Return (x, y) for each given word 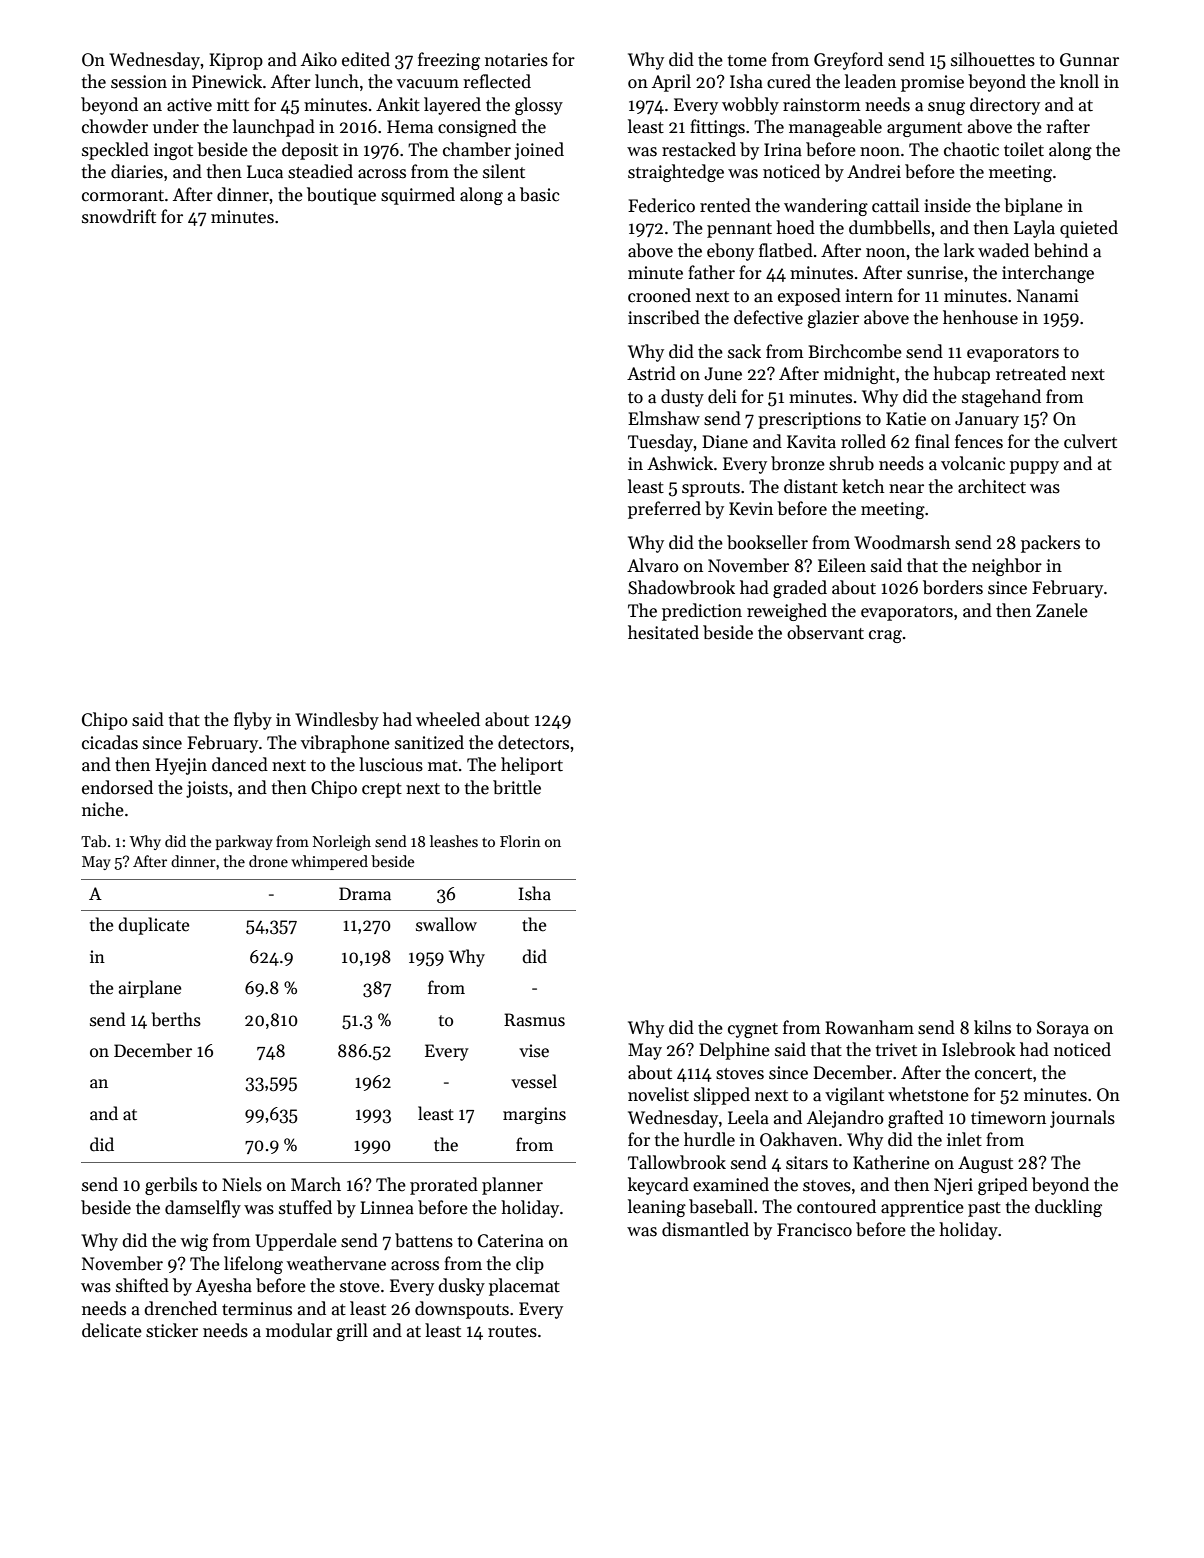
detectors (533, 742)
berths (176, 1019)
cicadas (110, 742)
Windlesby (337, 721)
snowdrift (119, 216)
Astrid (651, 373)
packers (1050, 544)
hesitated (663, 632)
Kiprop (236, 61)
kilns (992, 1027)
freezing (449, 61)
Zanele (1062, 610)
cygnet (753, 1030)
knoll (1079, 81)
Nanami (1048, 296)
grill (352, 1332)
